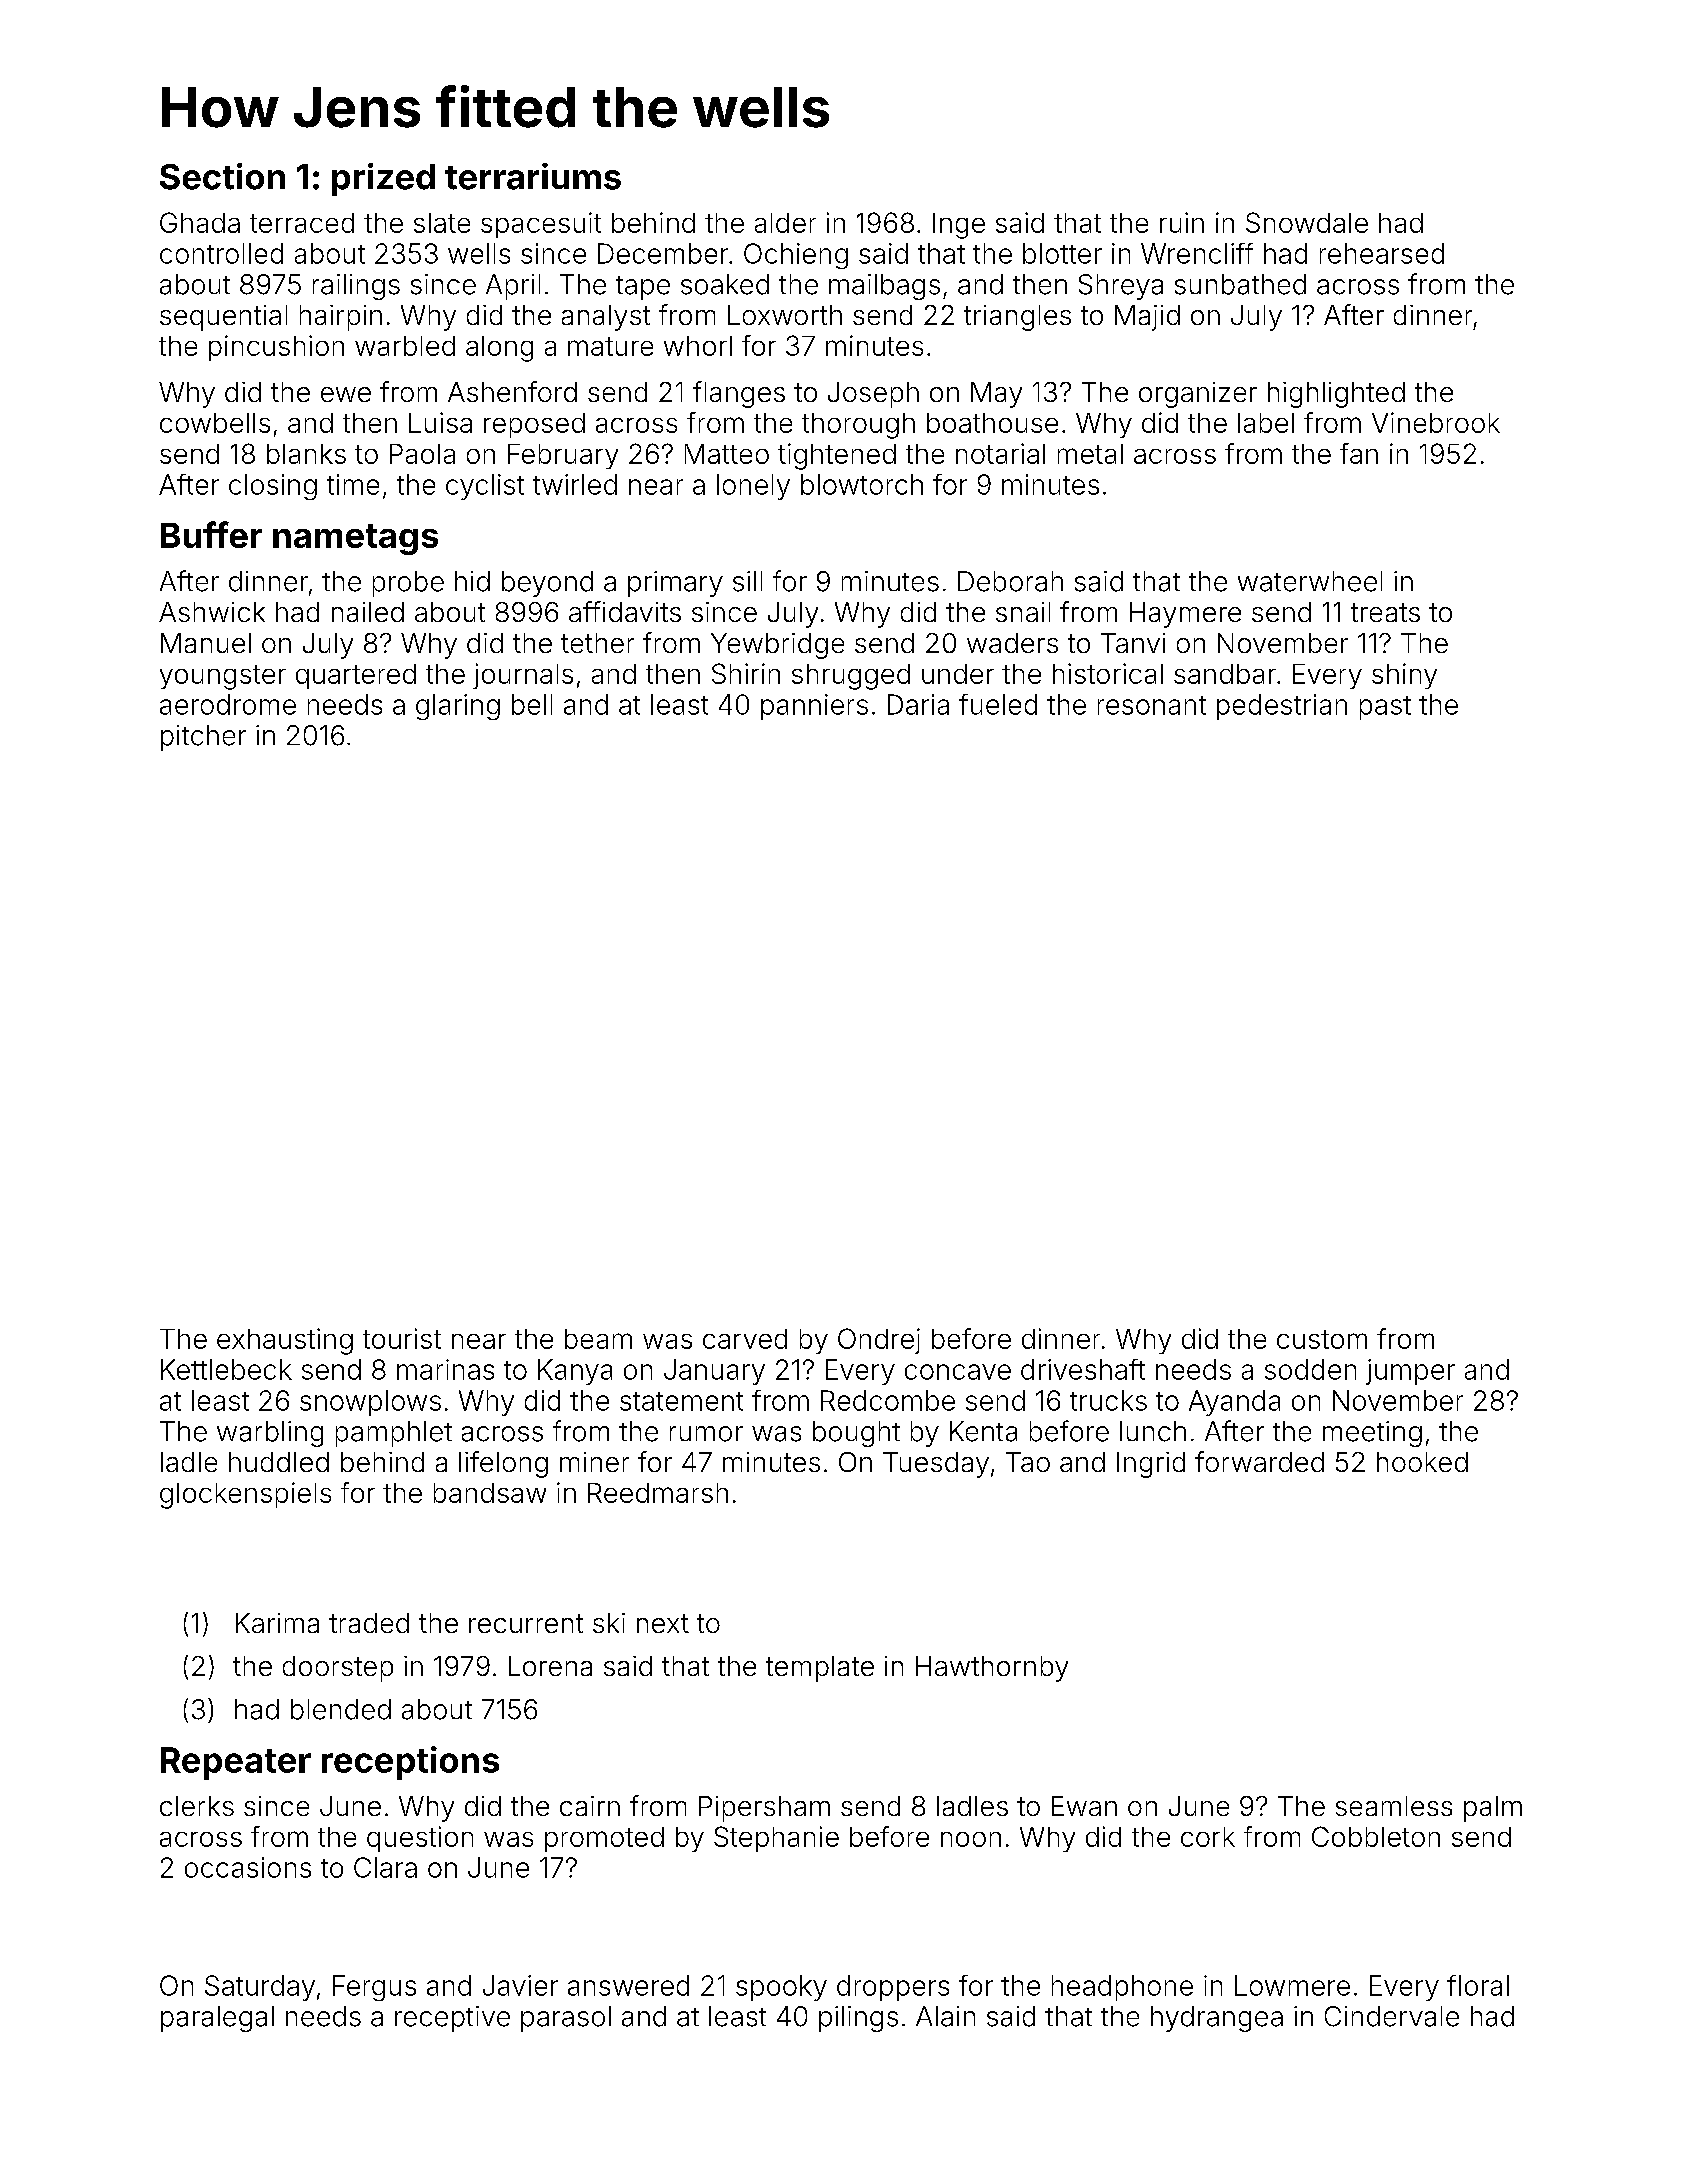  What do you see at coordinates (747, 581) in the document?
I see `sill` at bounding box center [747, 581].
